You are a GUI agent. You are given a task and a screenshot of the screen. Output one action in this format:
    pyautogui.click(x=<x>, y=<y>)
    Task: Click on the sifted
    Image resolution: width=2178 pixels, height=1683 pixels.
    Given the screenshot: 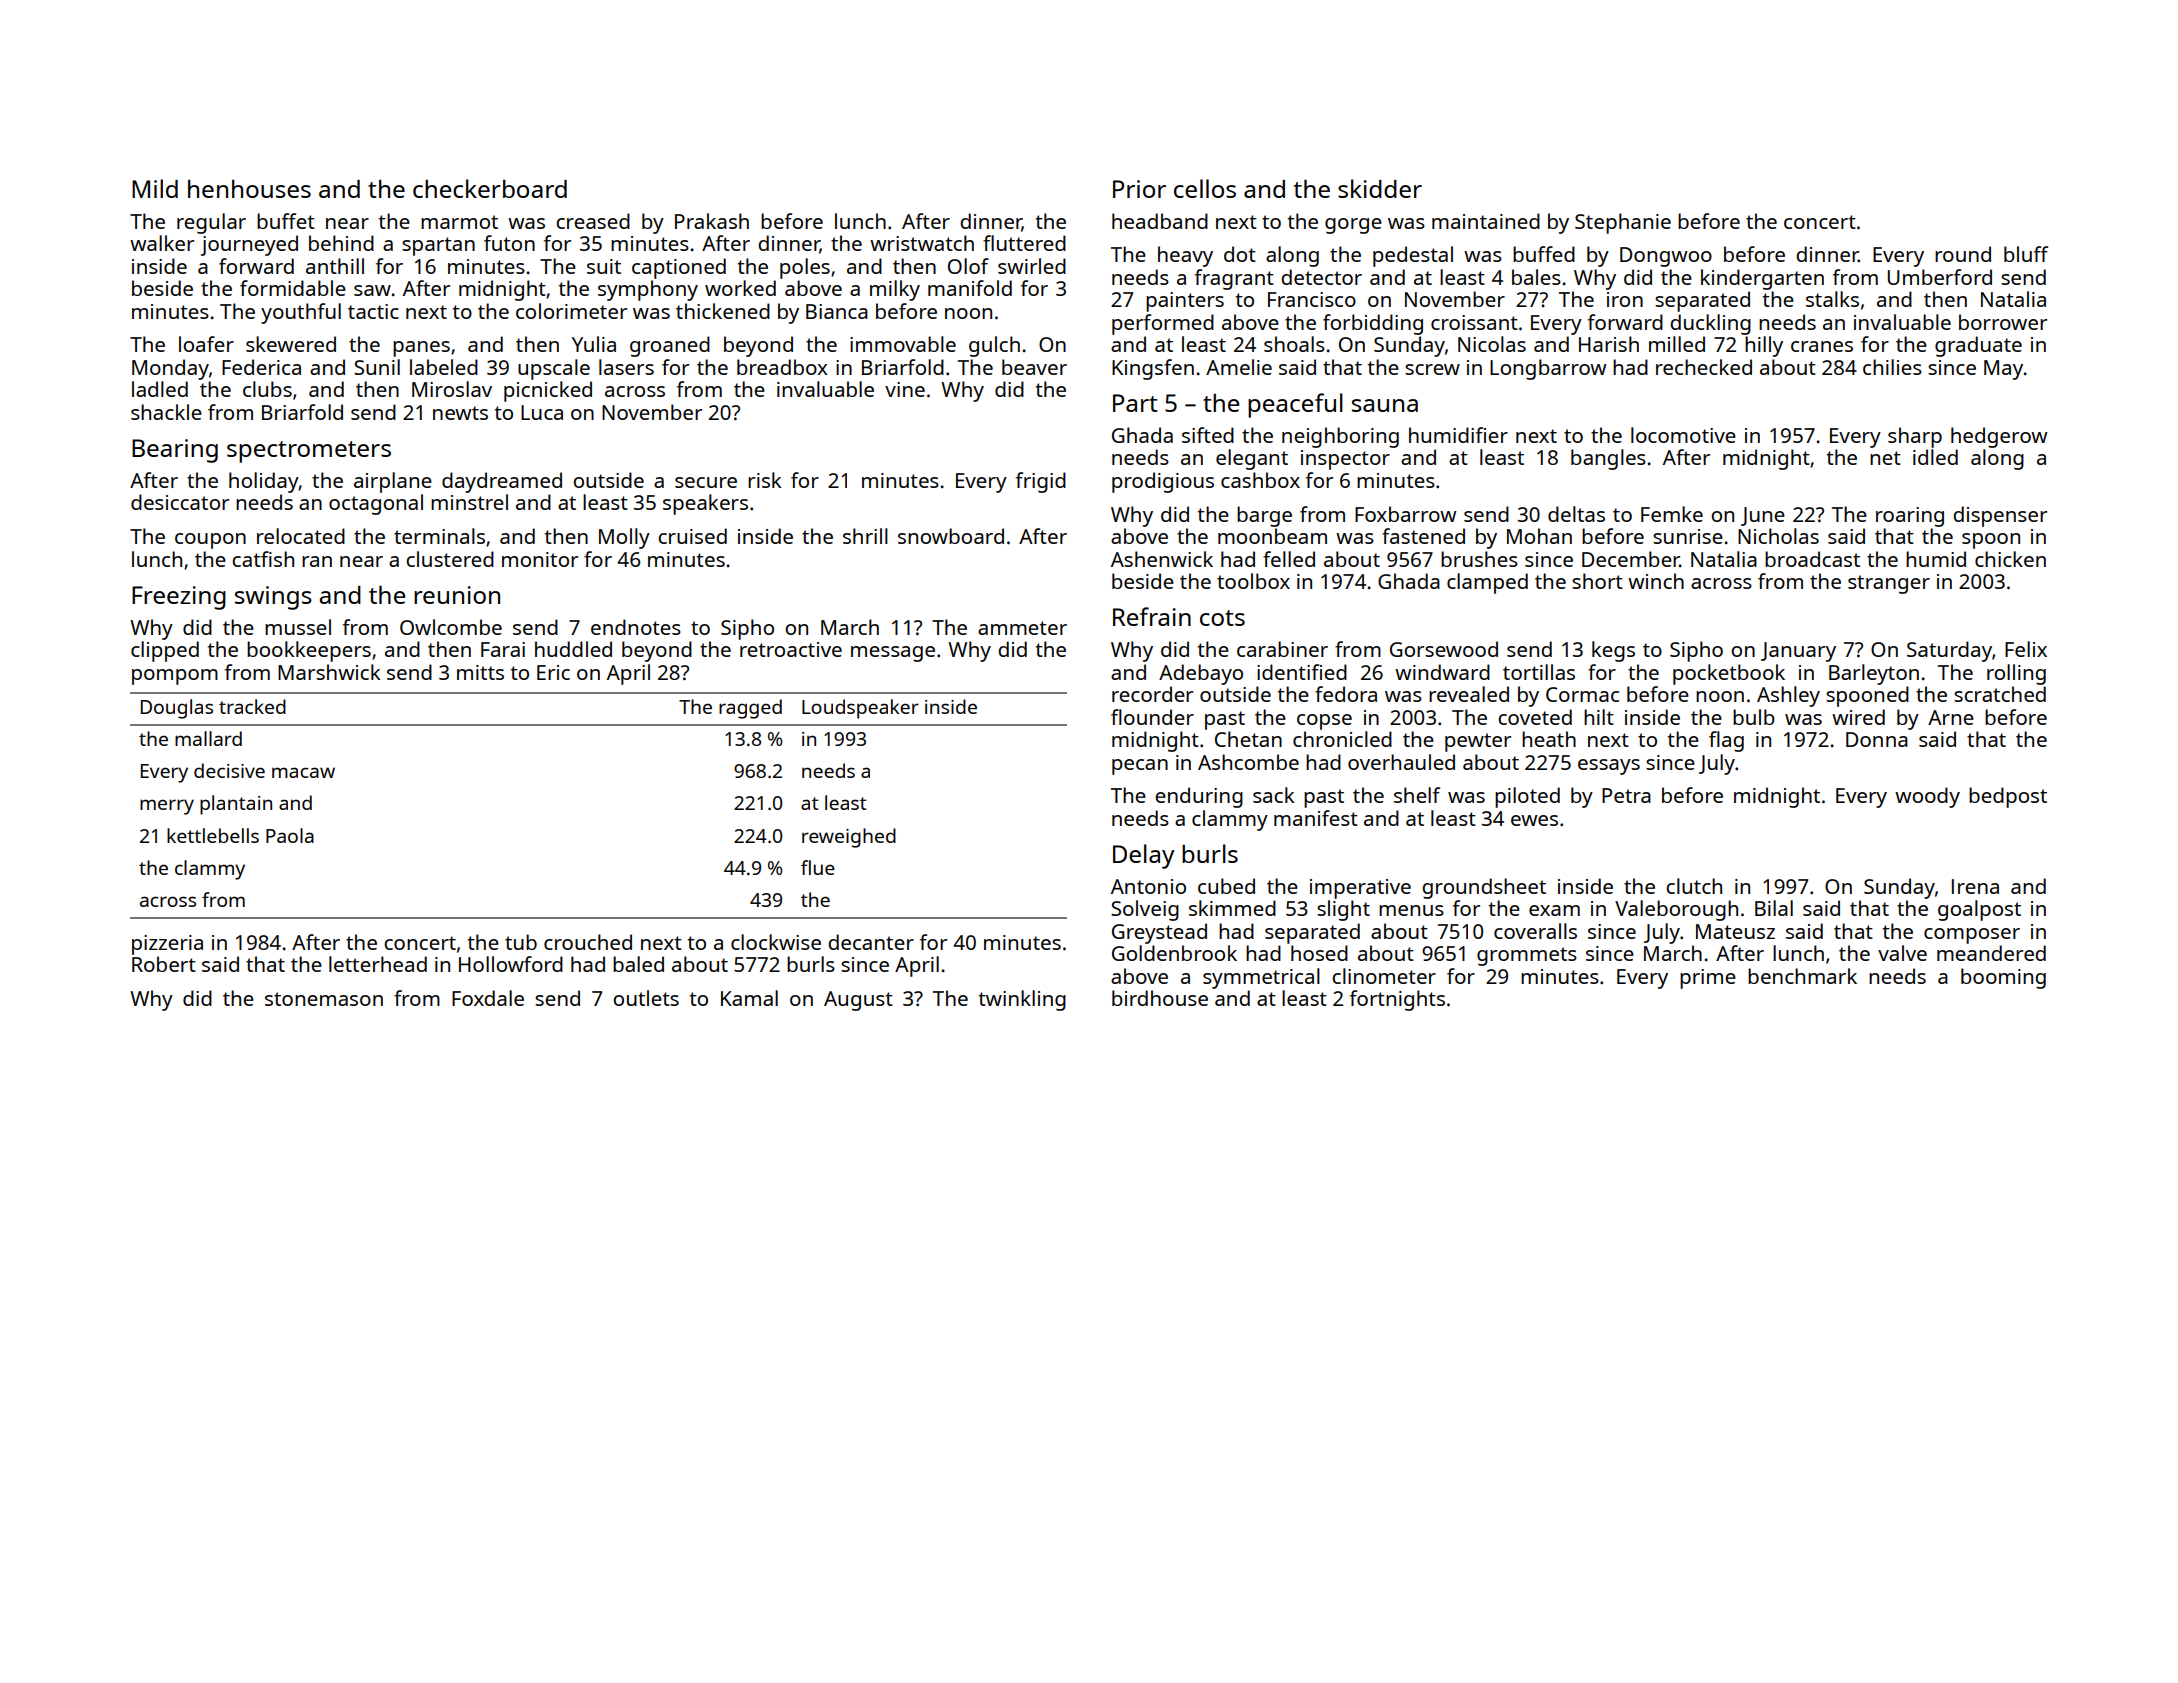 What is the action you would take?
    pyautogui.click(x=1208, y=435)
